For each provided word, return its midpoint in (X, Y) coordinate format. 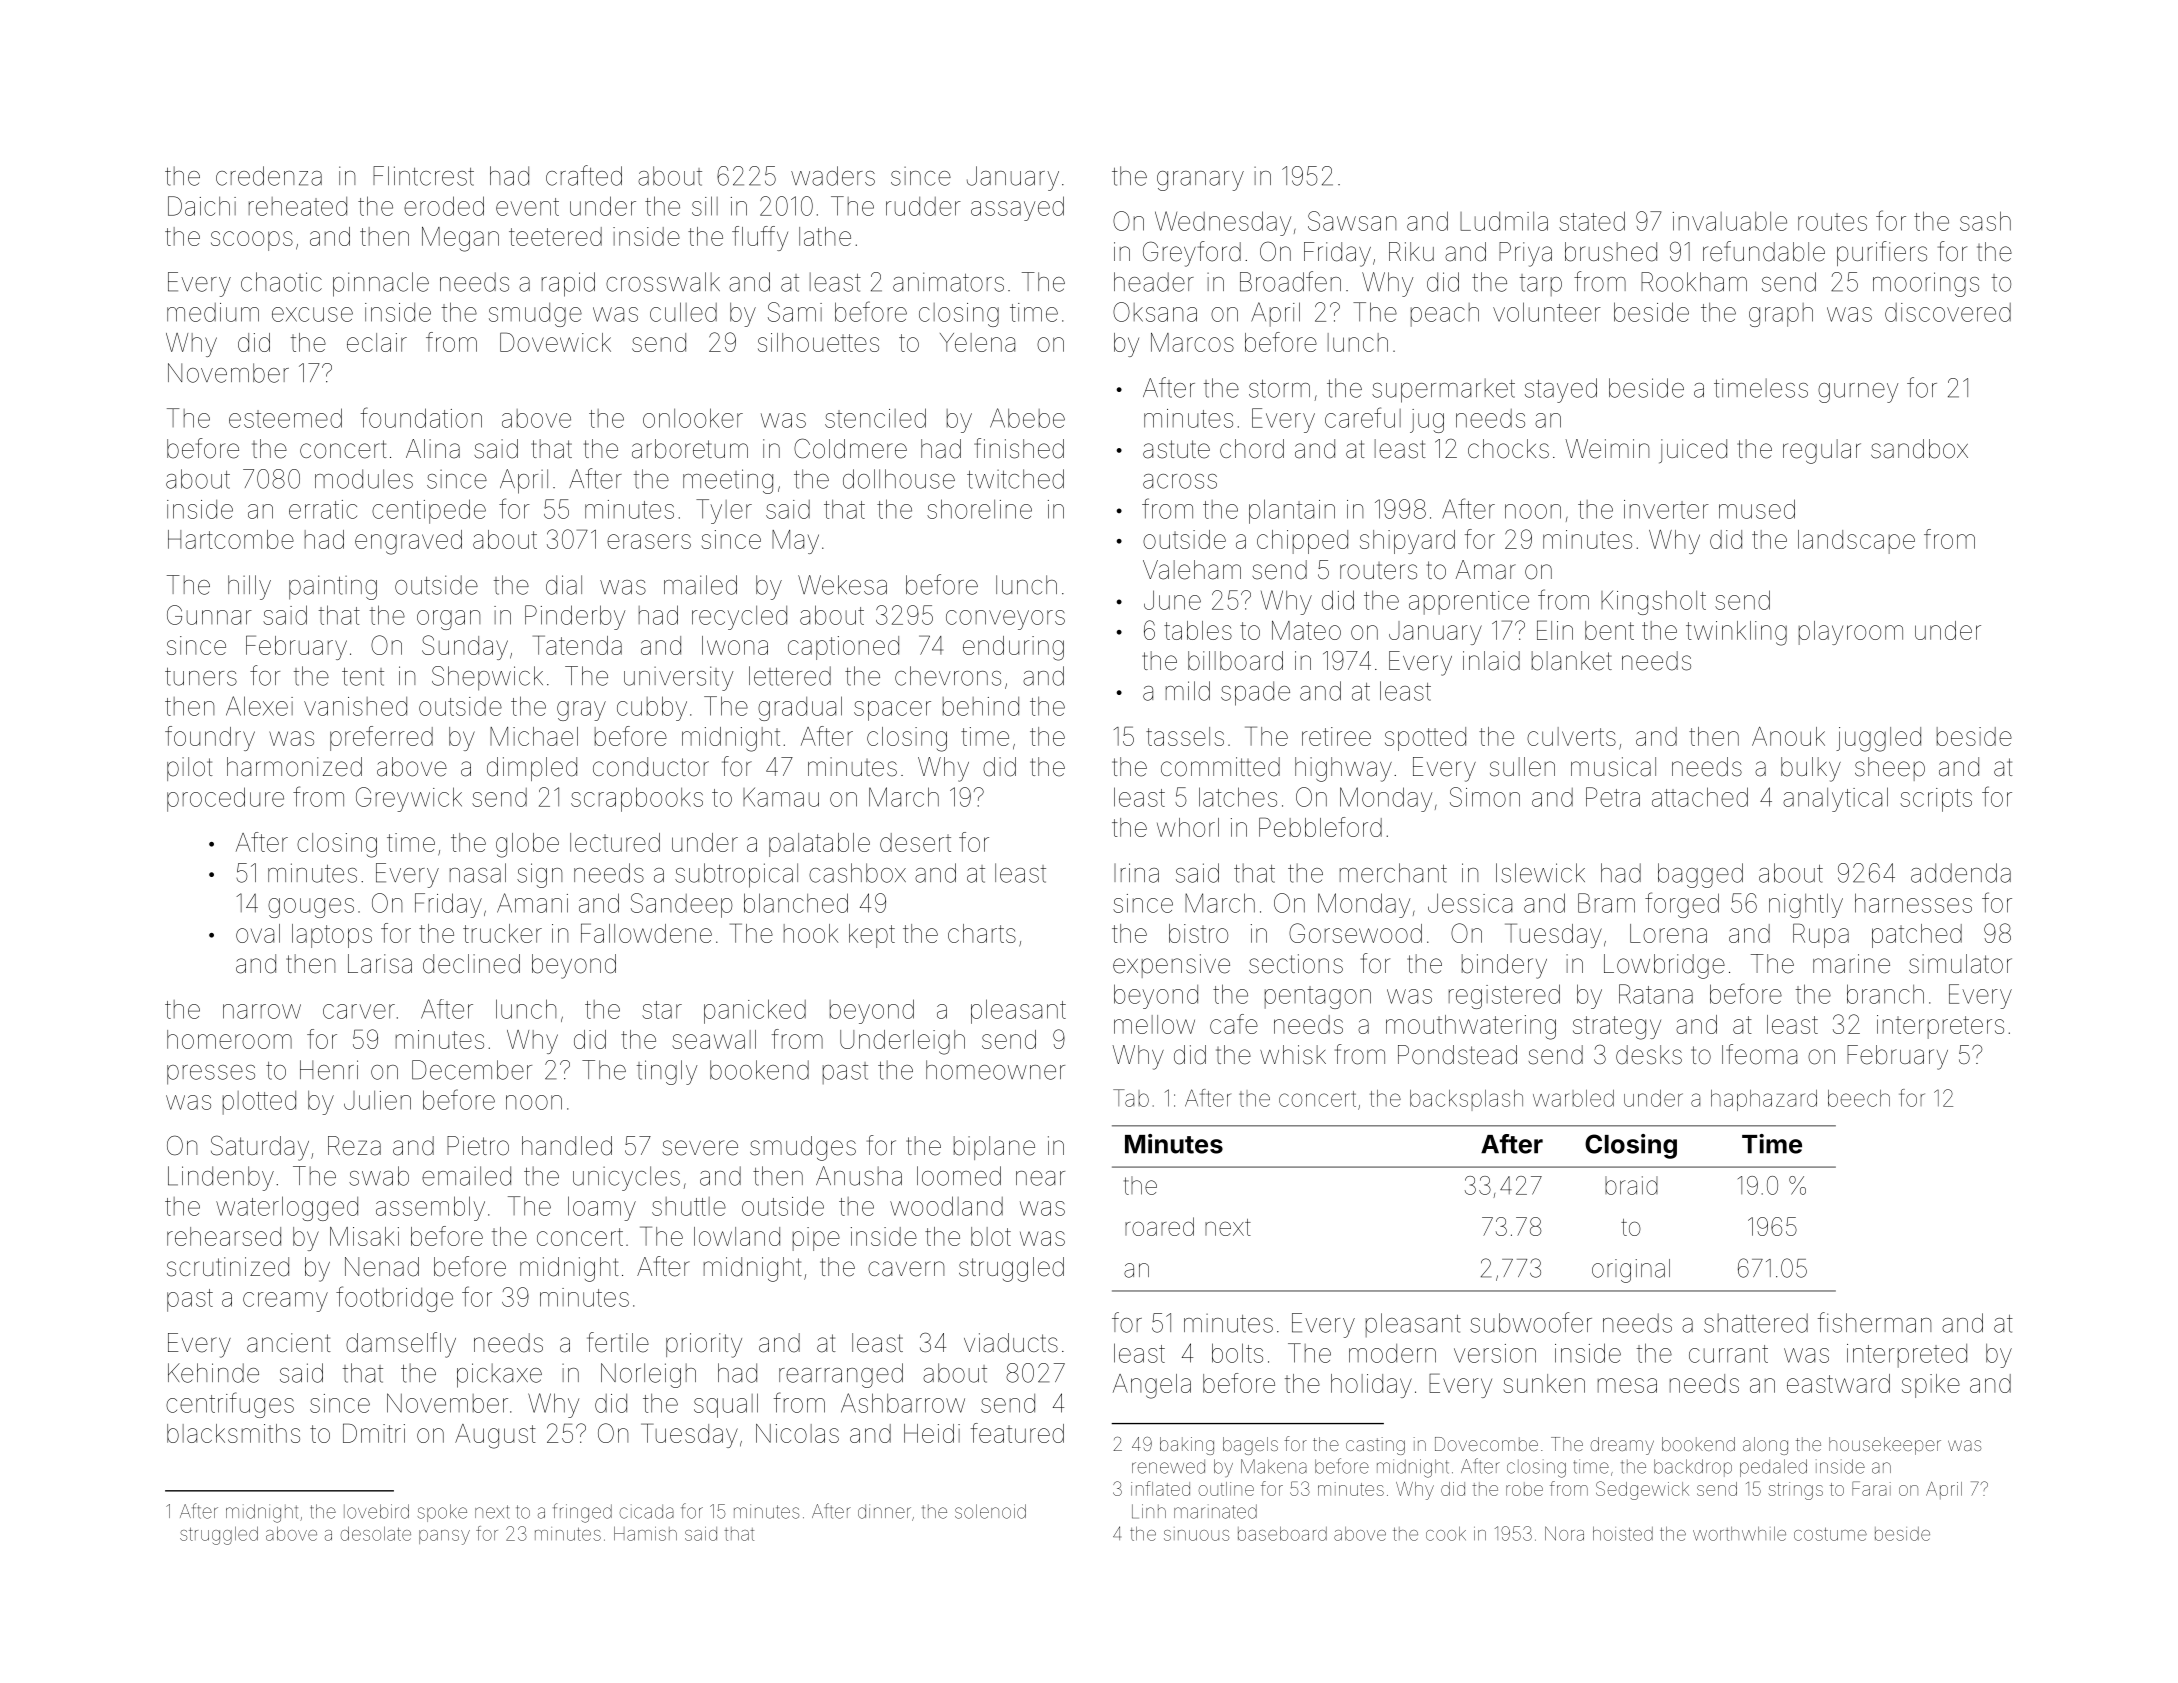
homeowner (995, 1070)
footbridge (394, 1299)
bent (1609, 630)
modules (364, 479)
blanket (1572, 661)
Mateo (1306, 630)
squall (726, 1405)
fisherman (1874, 1322)
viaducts (1011, 1343)
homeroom (229, 1039)
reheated (298, 206)
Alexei (259, 706)
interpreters (1940, 1027)
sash (1985, 221)
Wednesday (1223, 223)
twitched (1015, 479)
